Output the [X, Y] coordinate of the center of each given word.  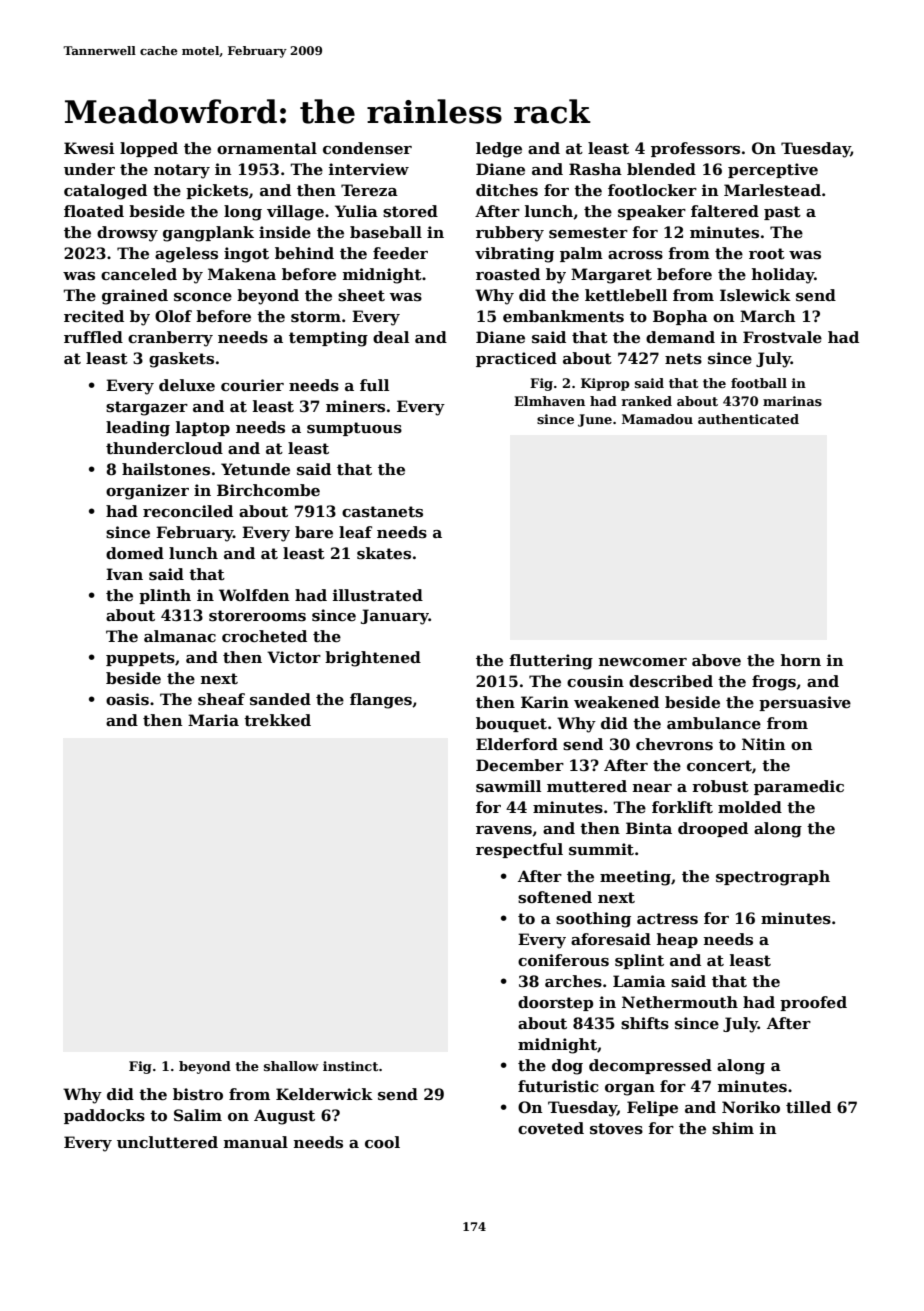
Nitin [764, 744]
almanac [180, 636]
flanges [381, 701]
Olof [173, 316]
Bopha [680, 317]
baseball [386, 232]
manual [256, 1142]
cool [382, 1142]
